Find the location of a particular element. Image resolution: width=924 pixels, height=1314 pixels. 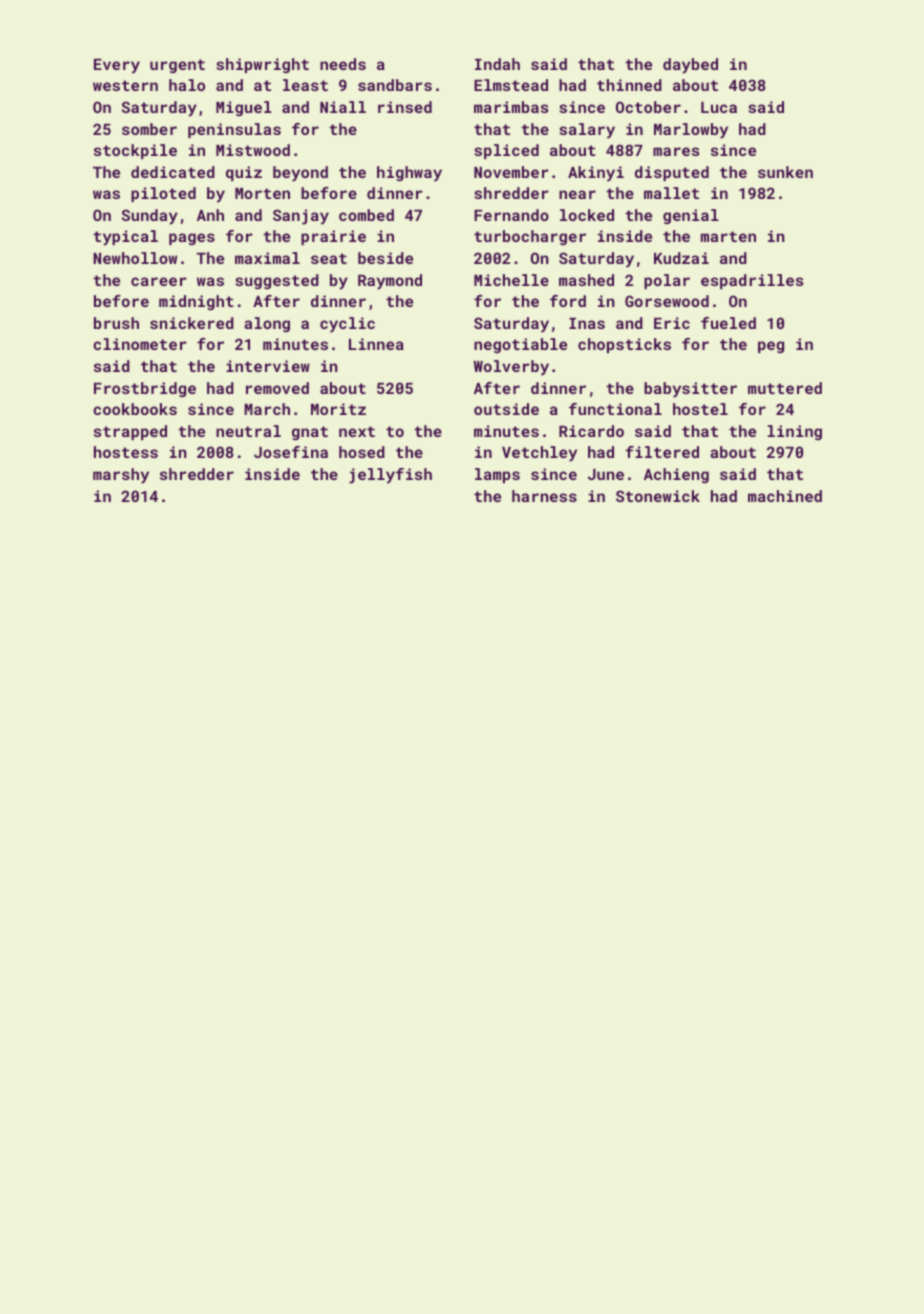

urgent is located at coordinates (177, 66).
